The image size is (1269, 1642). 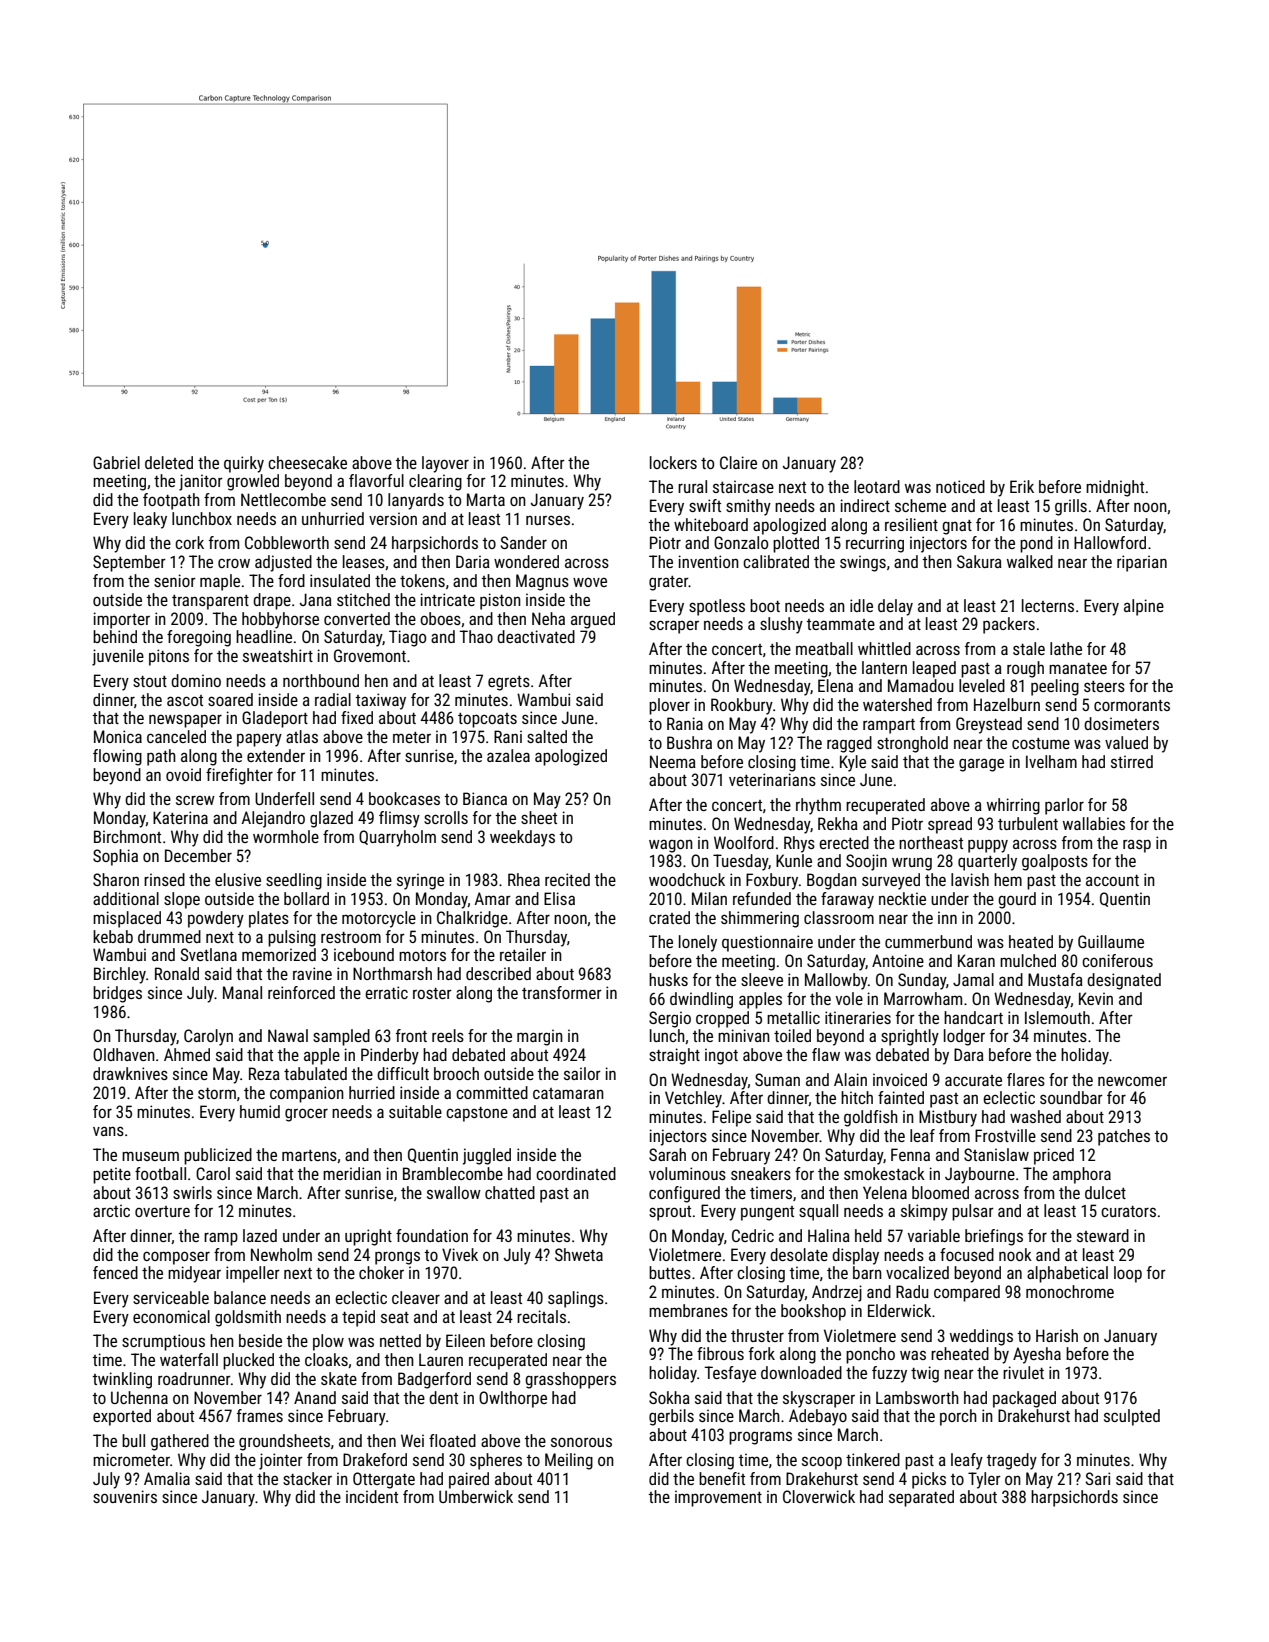 I want to click on Amalia, so click(x=167, y=1478).
